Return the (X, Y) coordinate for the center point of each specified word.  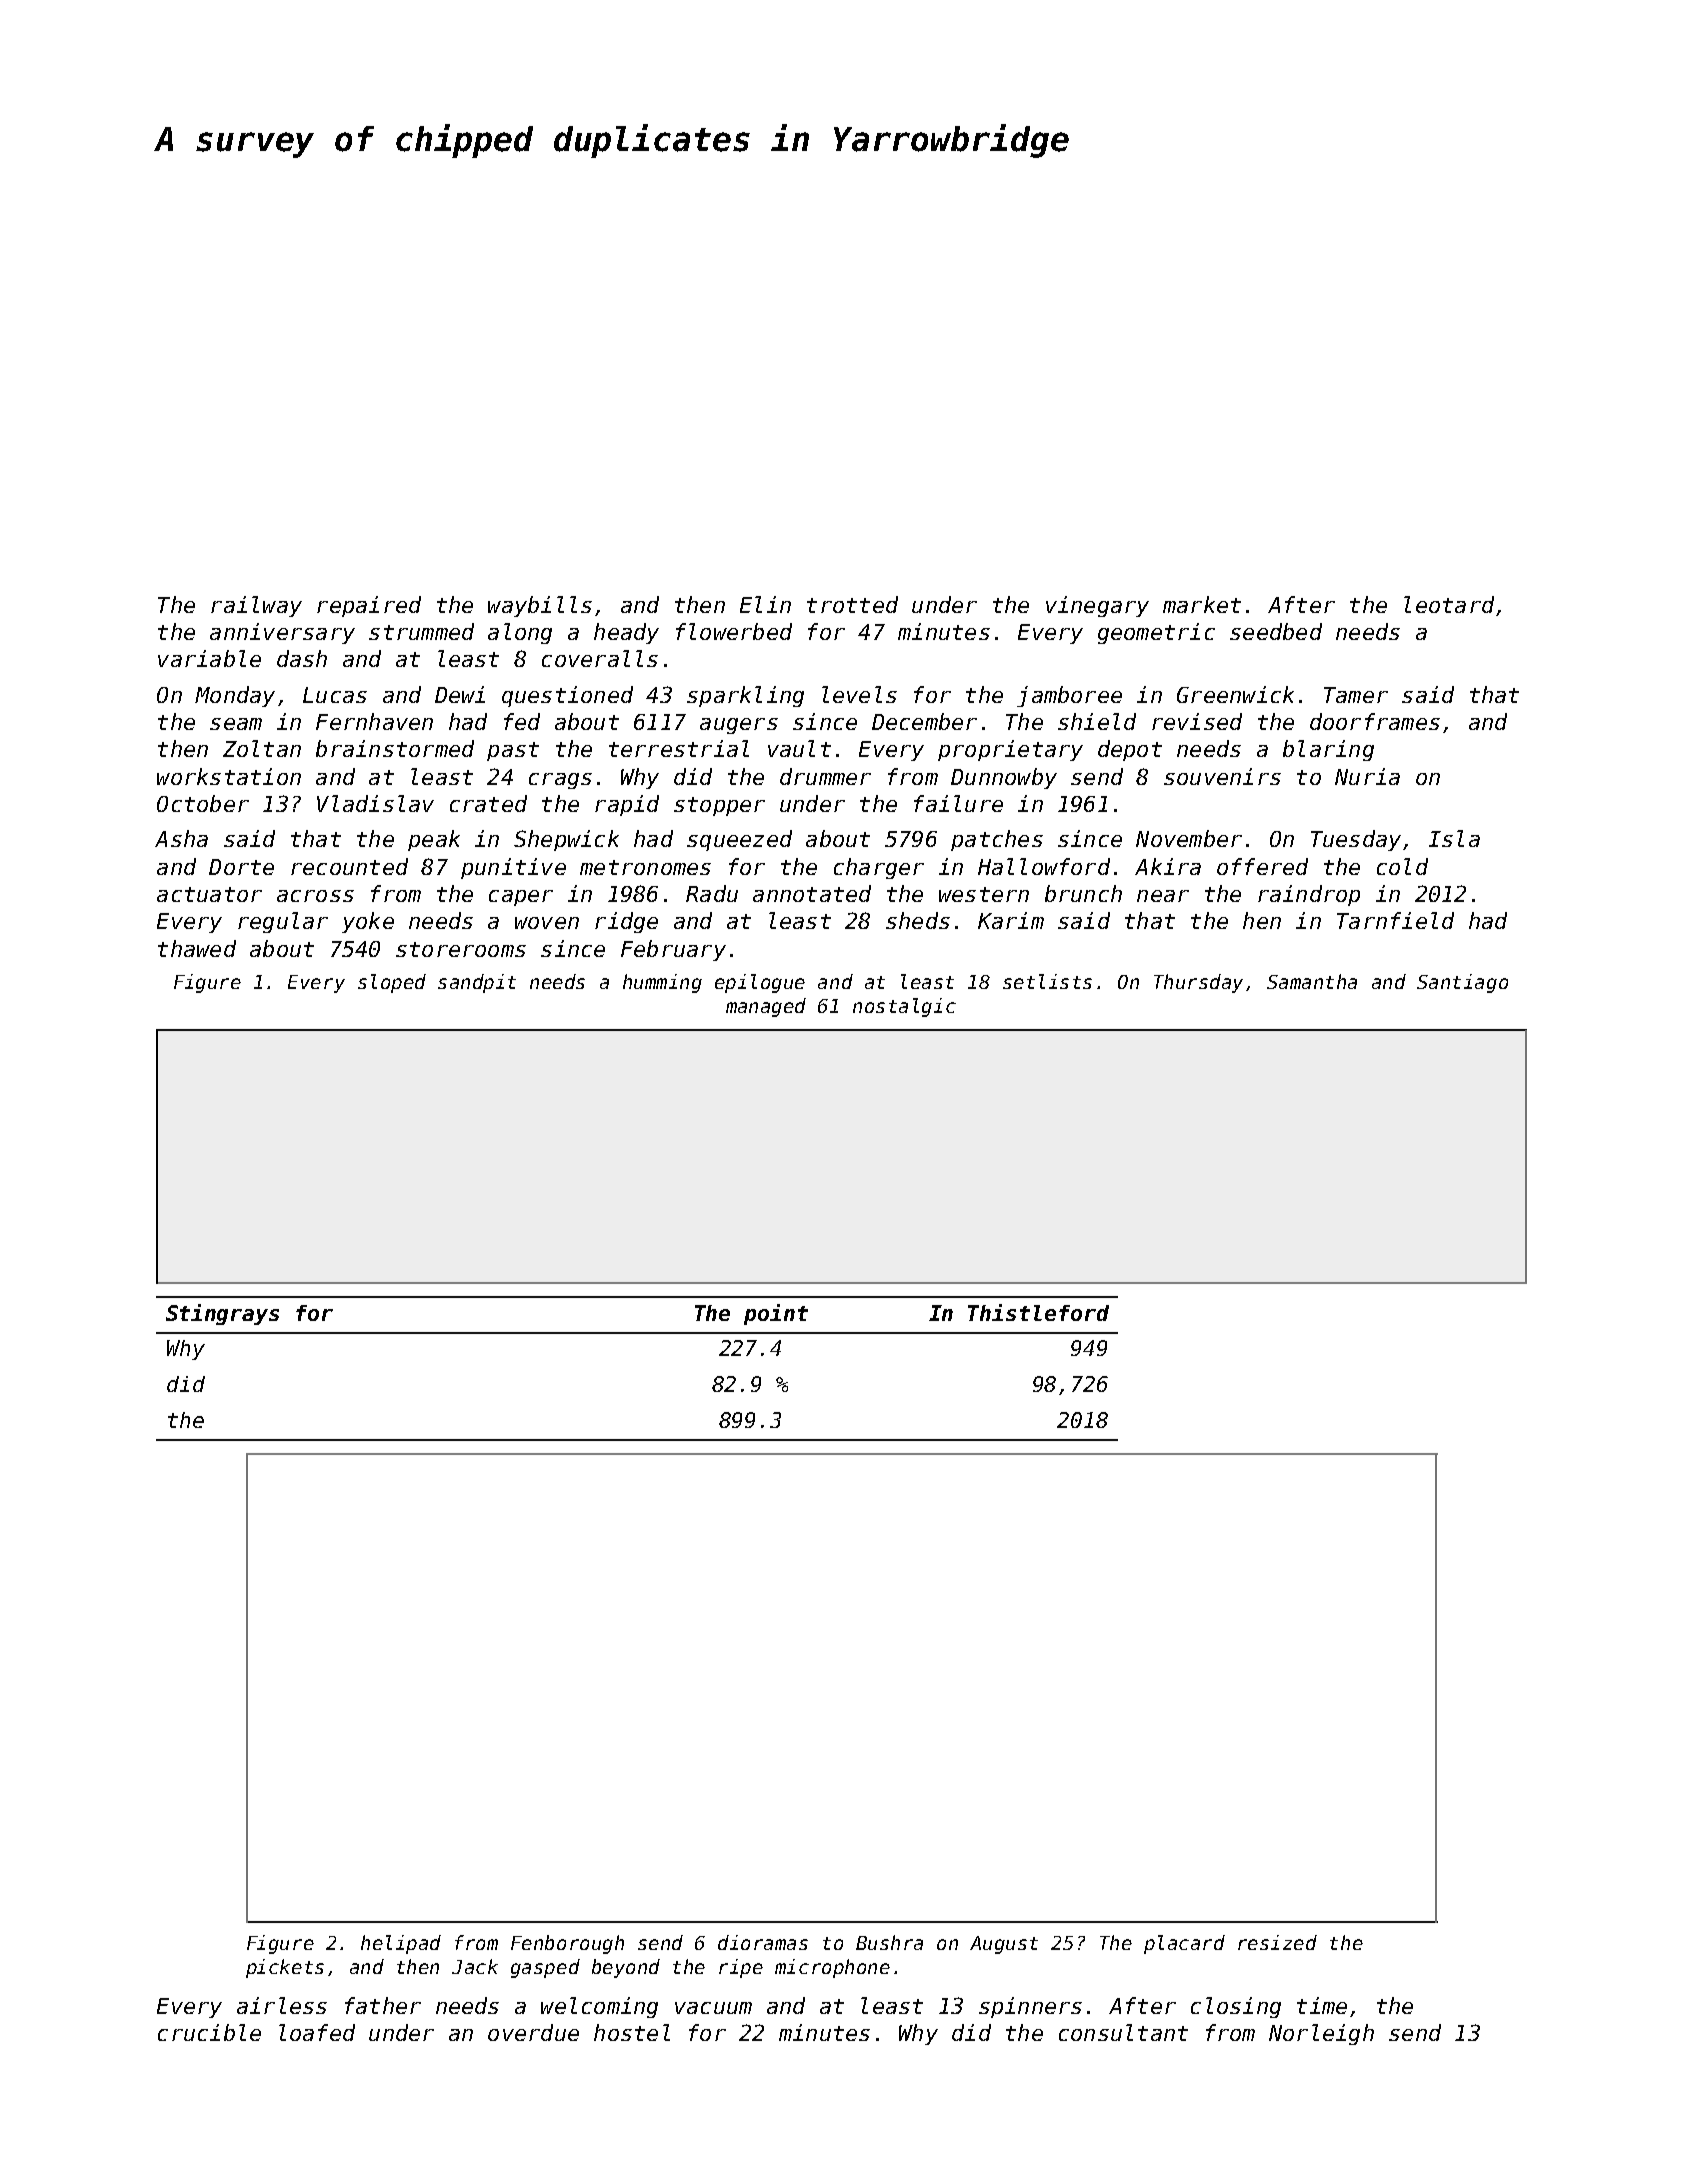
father (383, 2005)
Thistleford (1038, 1312)
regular (283, 922)
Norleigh (1321, 2034)
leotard (1449, 604)
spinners (1030, 2007)
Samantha (1312, 981)
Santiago (1462, 983)
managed (766, 1007)
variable (209, 658)
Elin (765, 604)
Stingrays (222, 1314)
